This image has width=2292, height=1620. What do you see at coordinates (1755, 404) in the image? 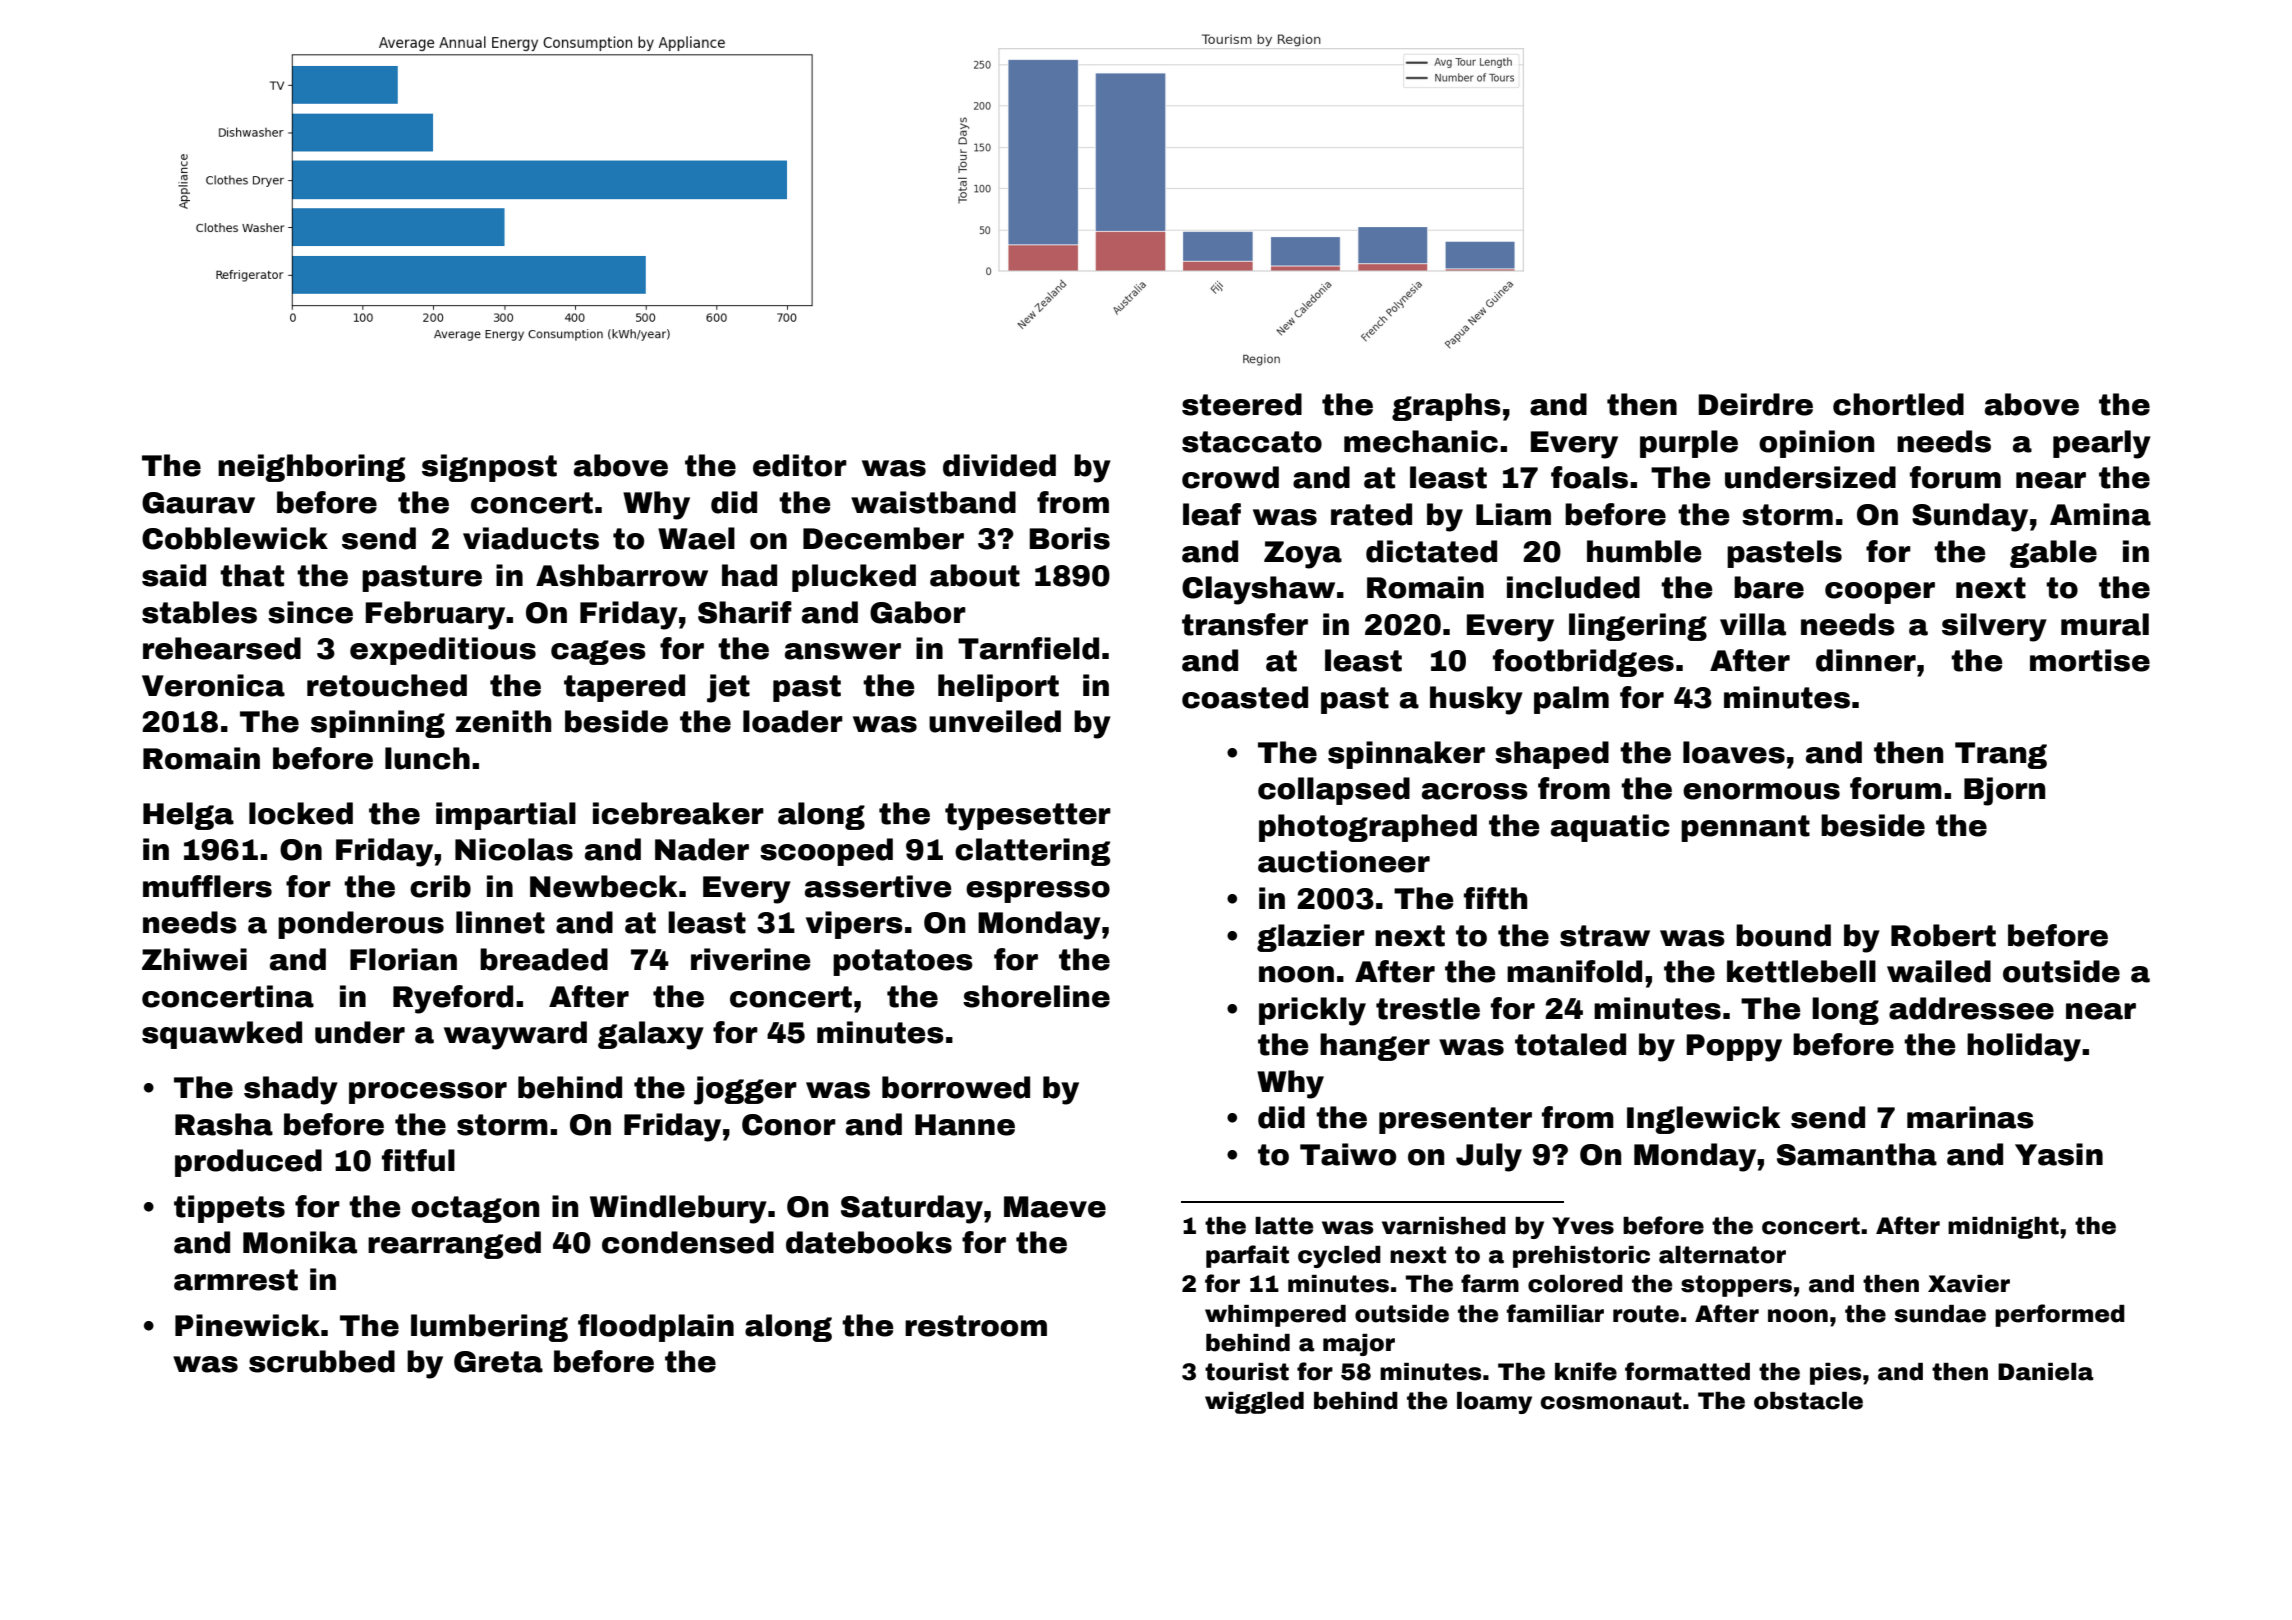
I see `Deirdre` at bounding box center [1755, 404].
